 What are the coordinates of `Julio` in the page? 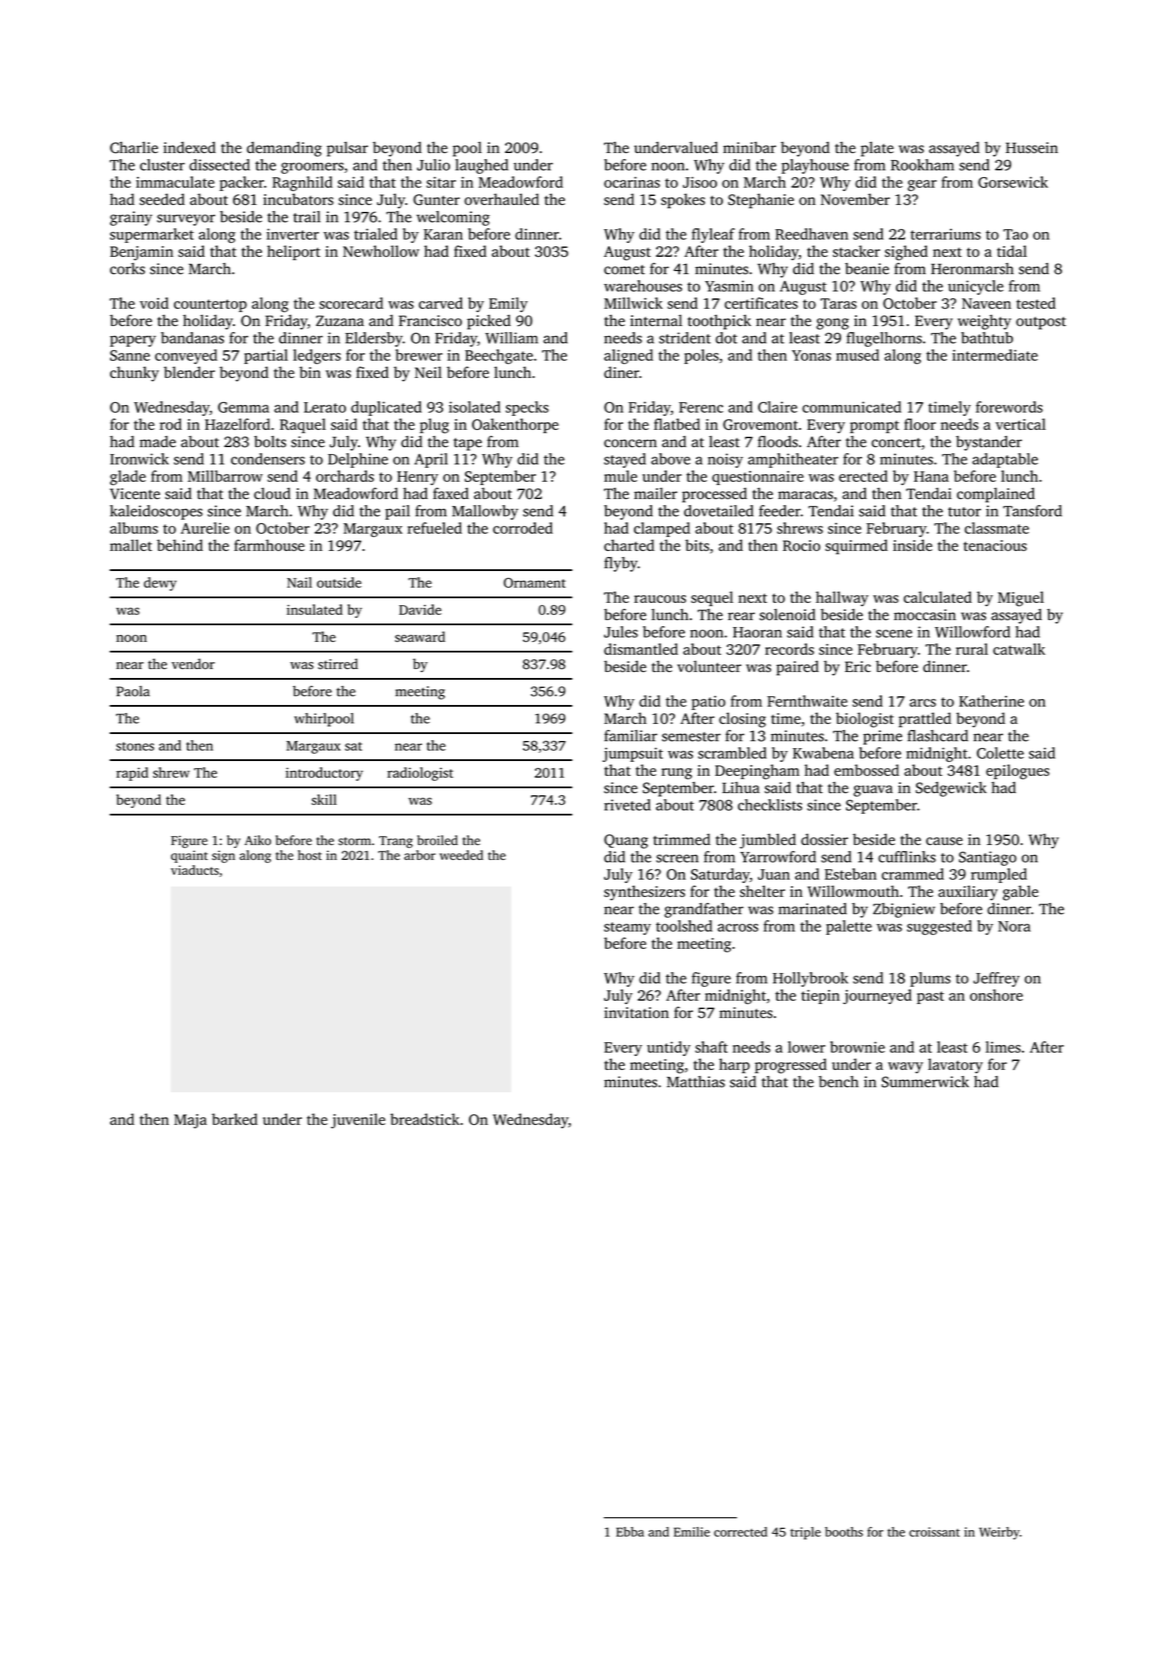 It's located at (433, 165).
